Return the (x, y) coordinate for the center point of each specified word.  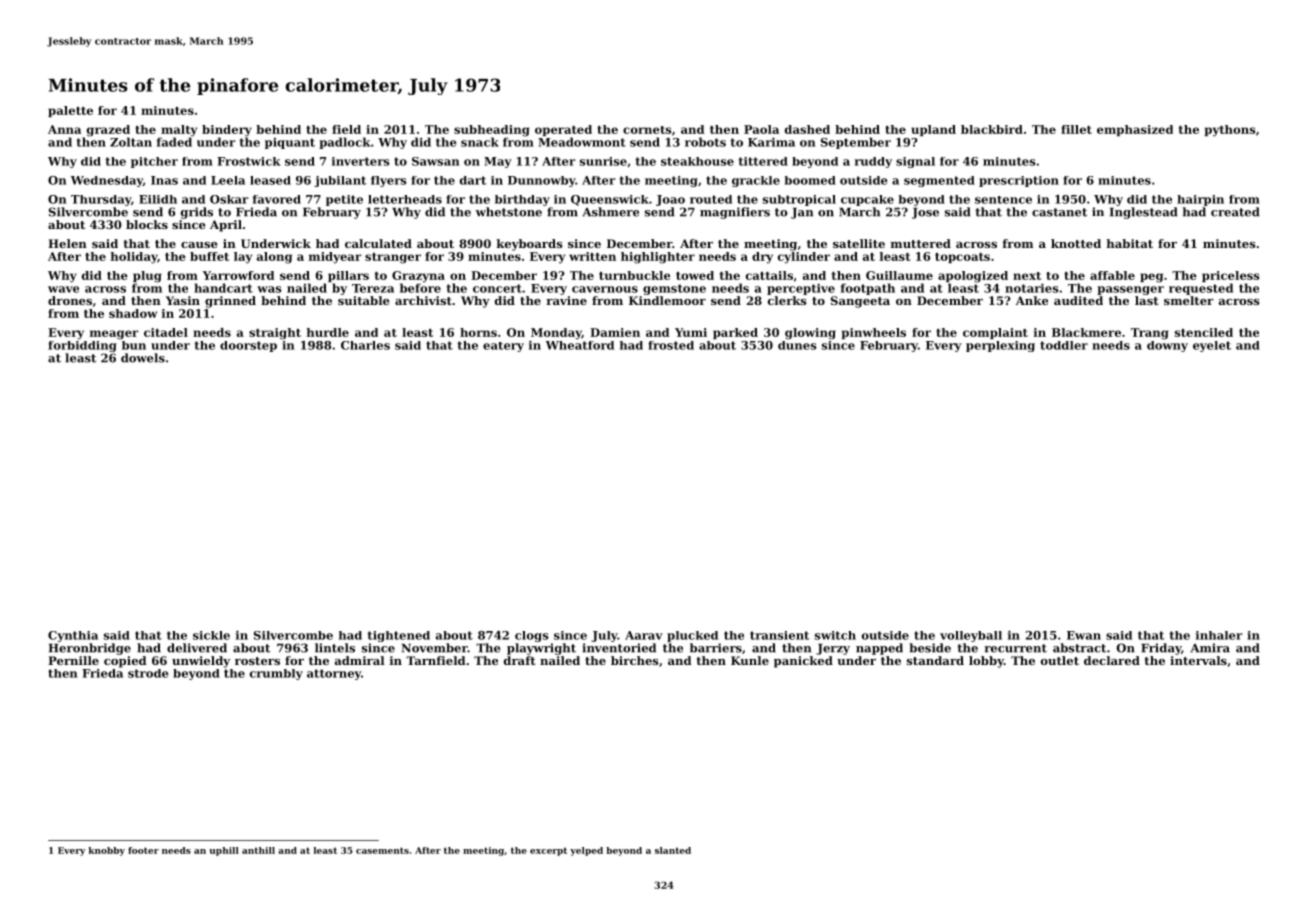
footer (143, 850)
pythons (1230, 131)
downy (1167, 346)
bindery (227, 131)
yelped (586, 851)
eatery (503, 347)
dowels (143, 358)
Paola (761, 129)
